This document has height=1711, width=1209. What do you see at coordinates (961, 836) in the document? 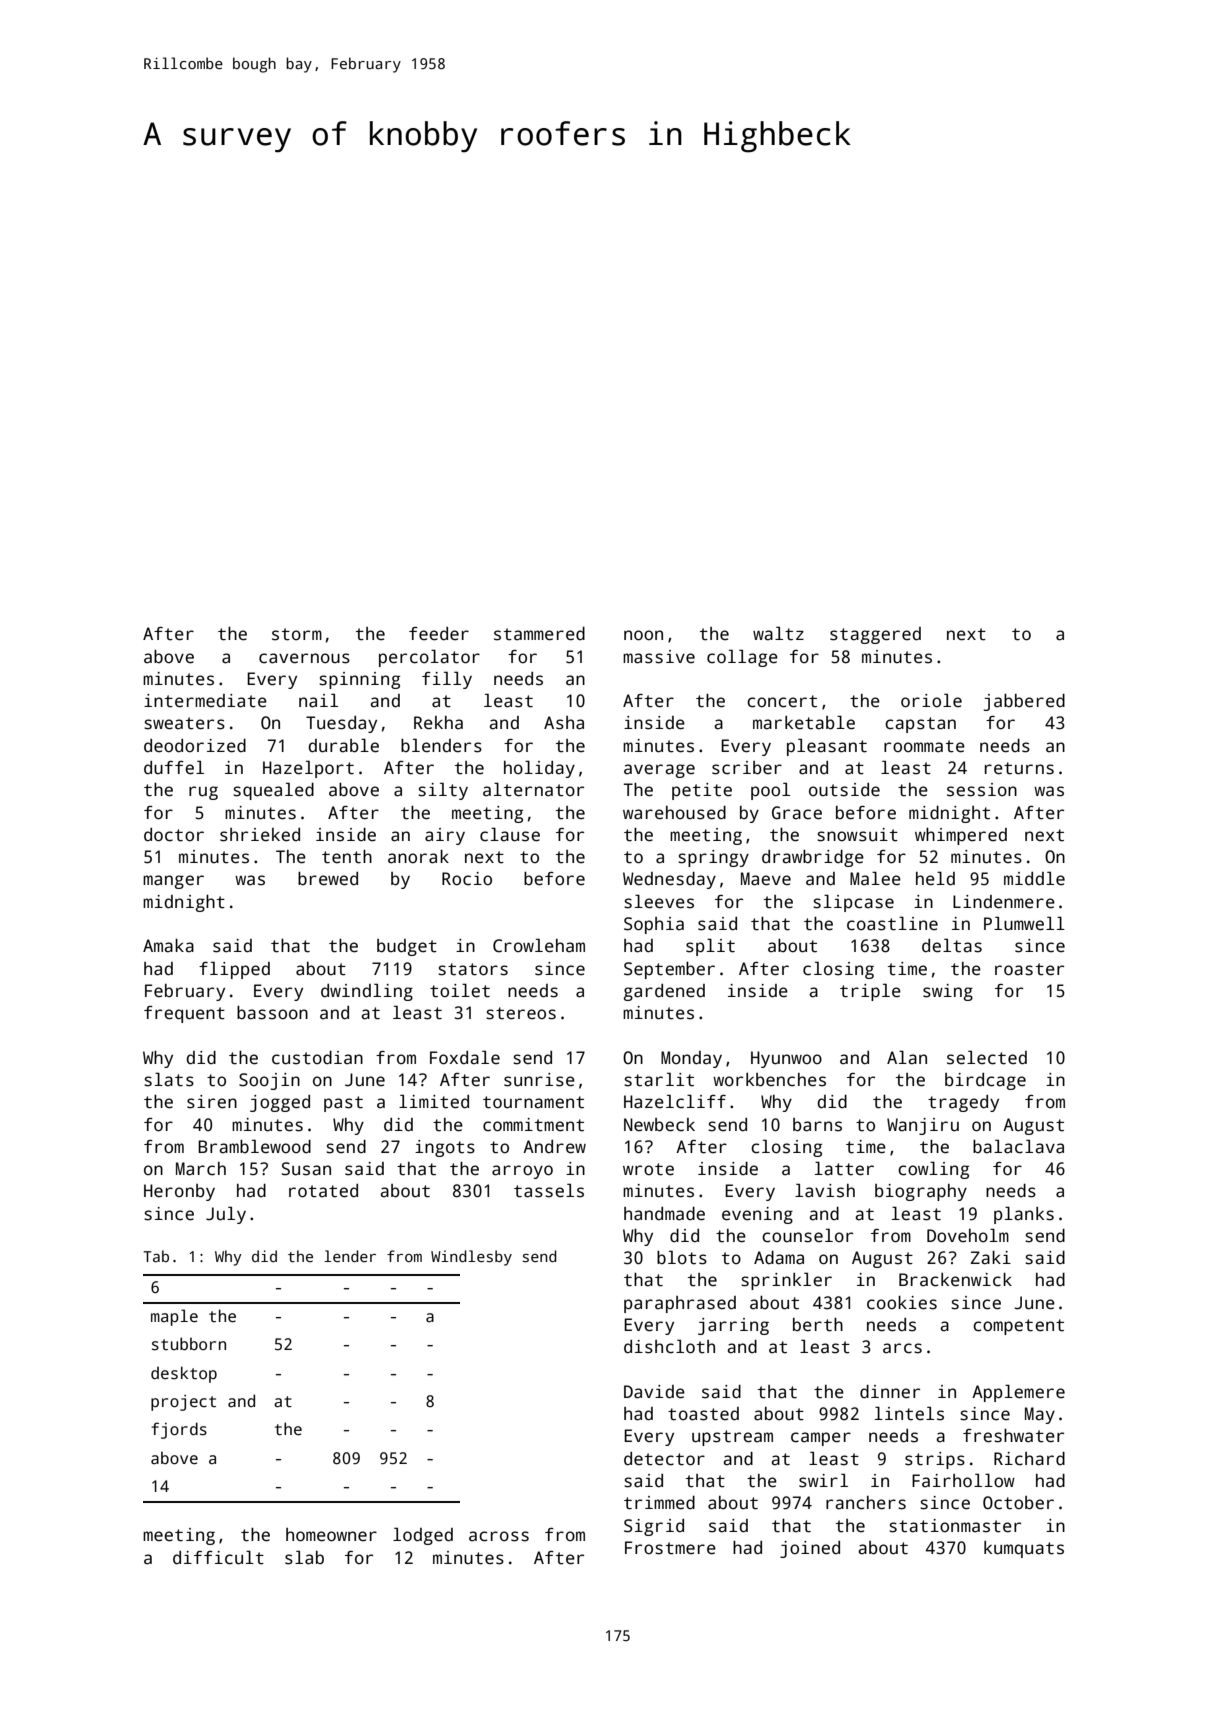
I see `whimpered` at bounding box center [961, 836].
